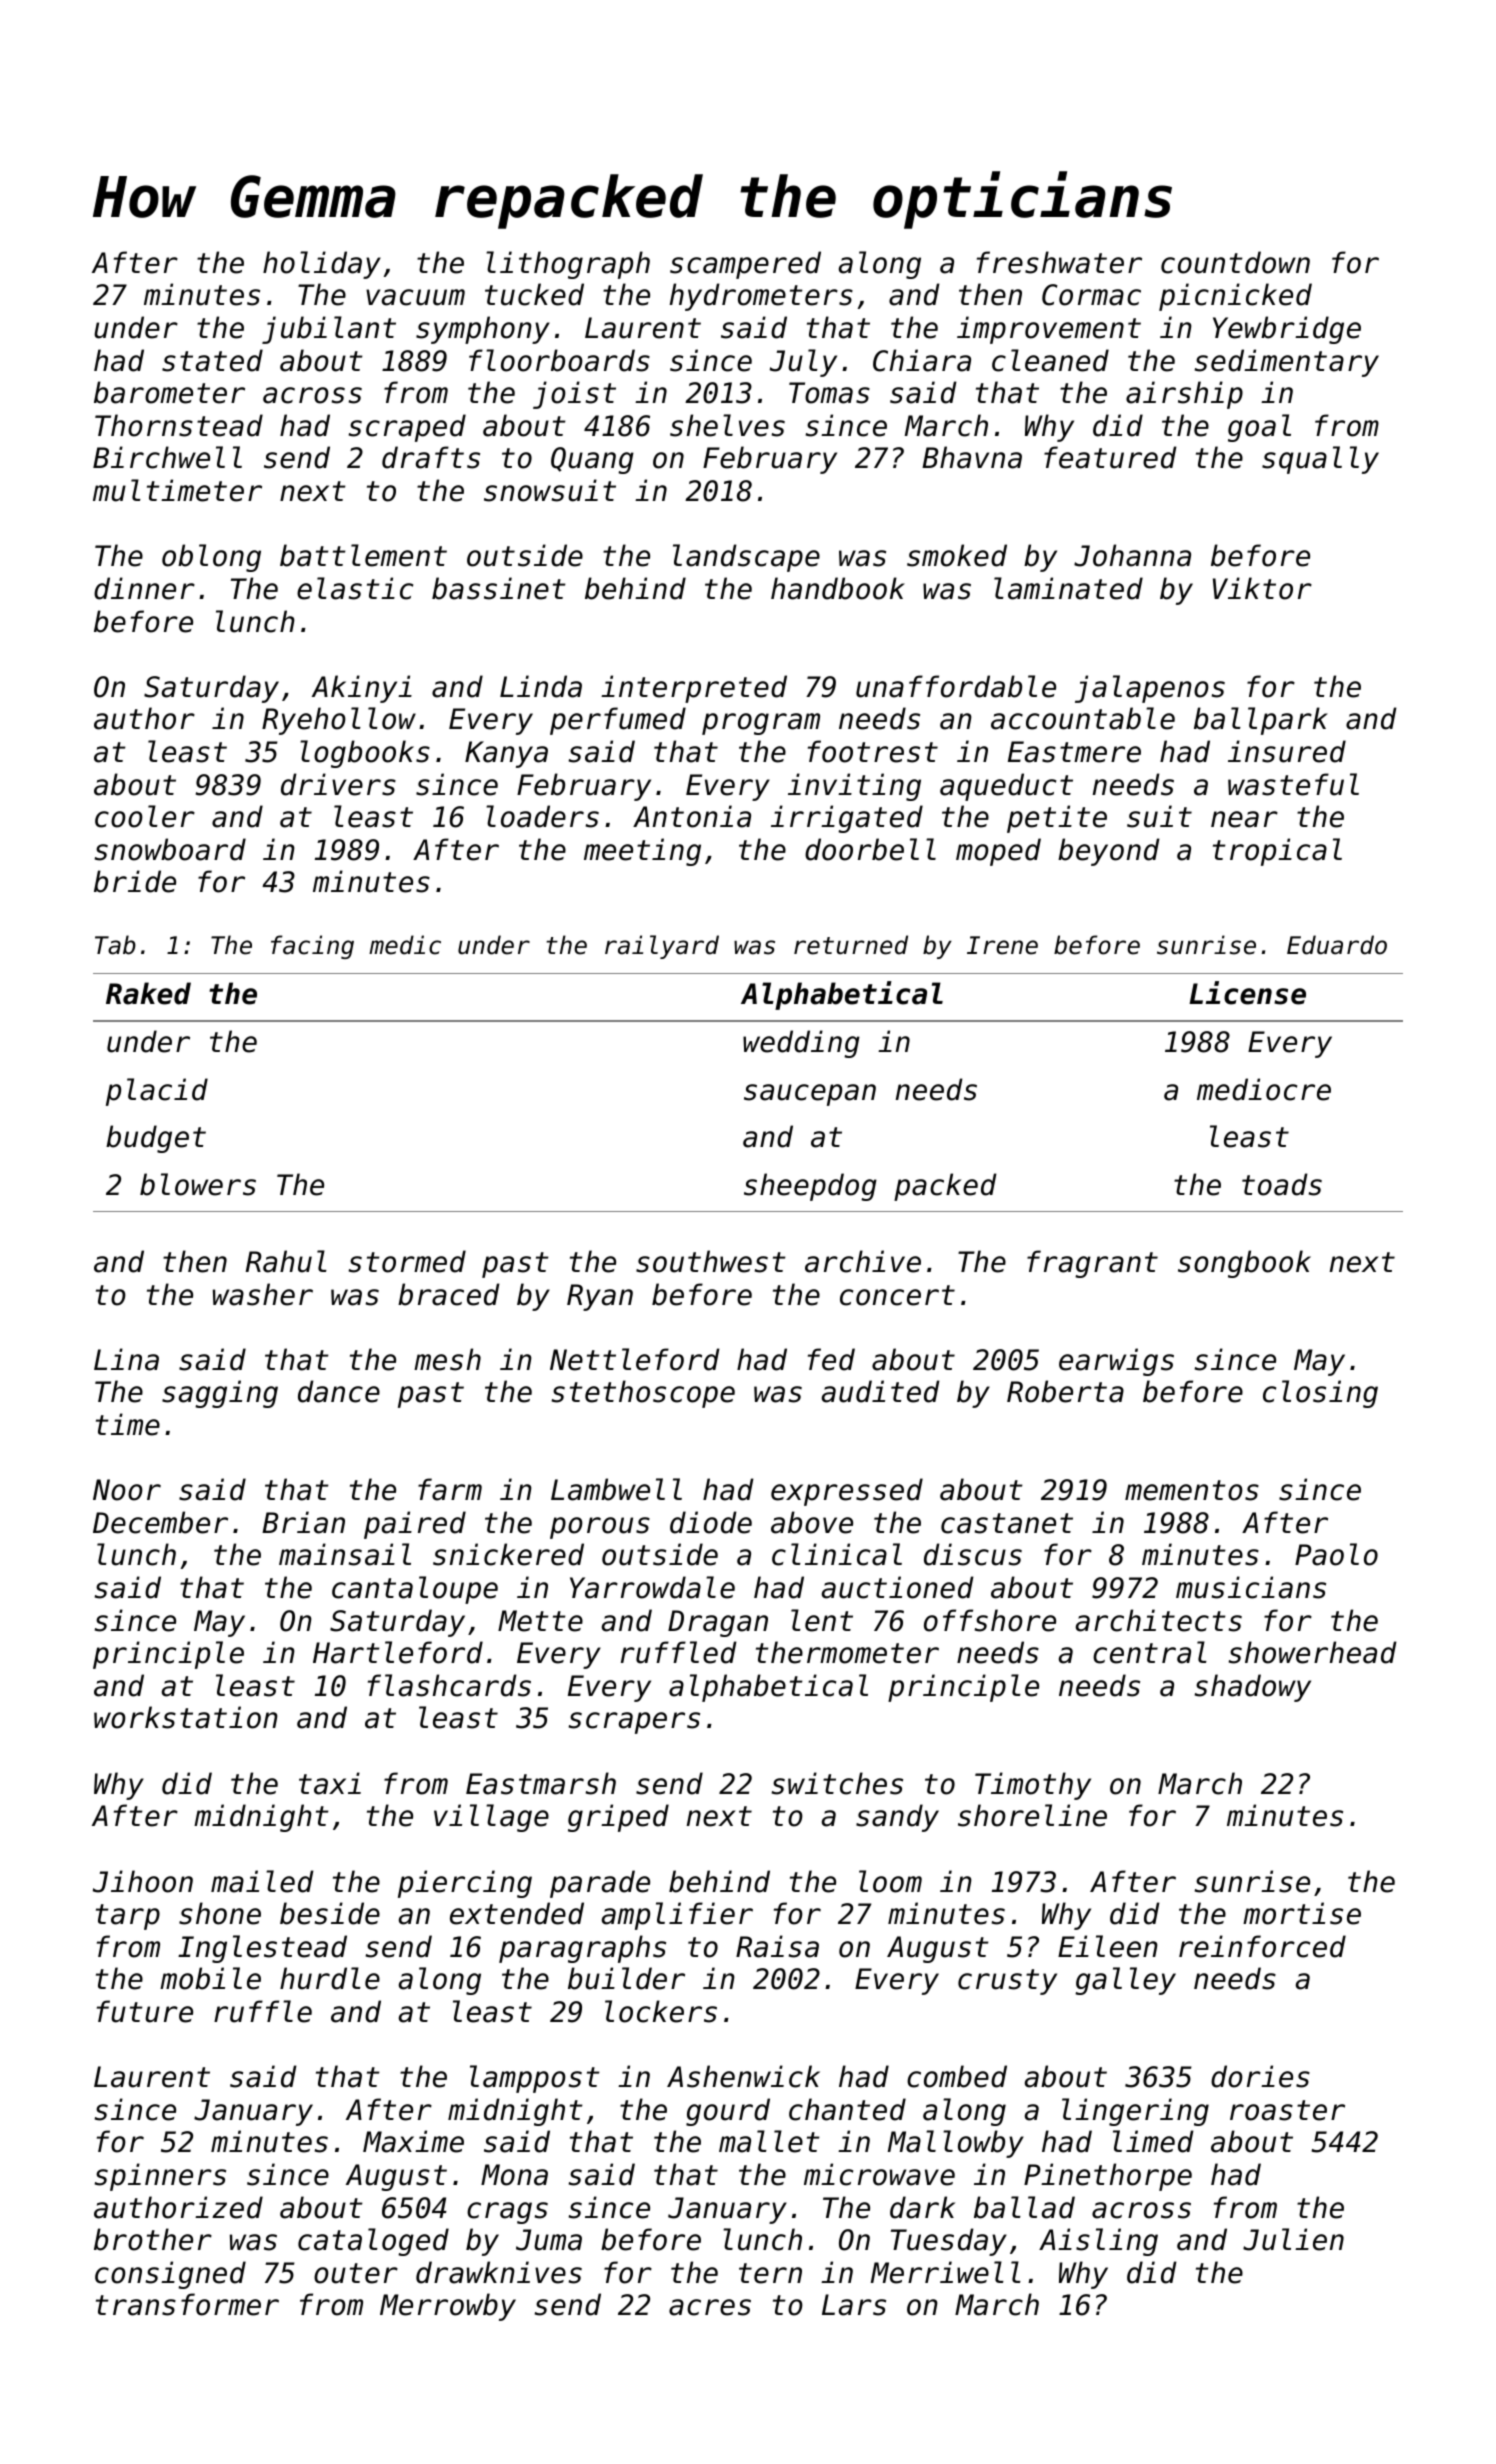 The width and height of the document is (1496, 2464). I want to click on Juma, so click(549, 2240).
